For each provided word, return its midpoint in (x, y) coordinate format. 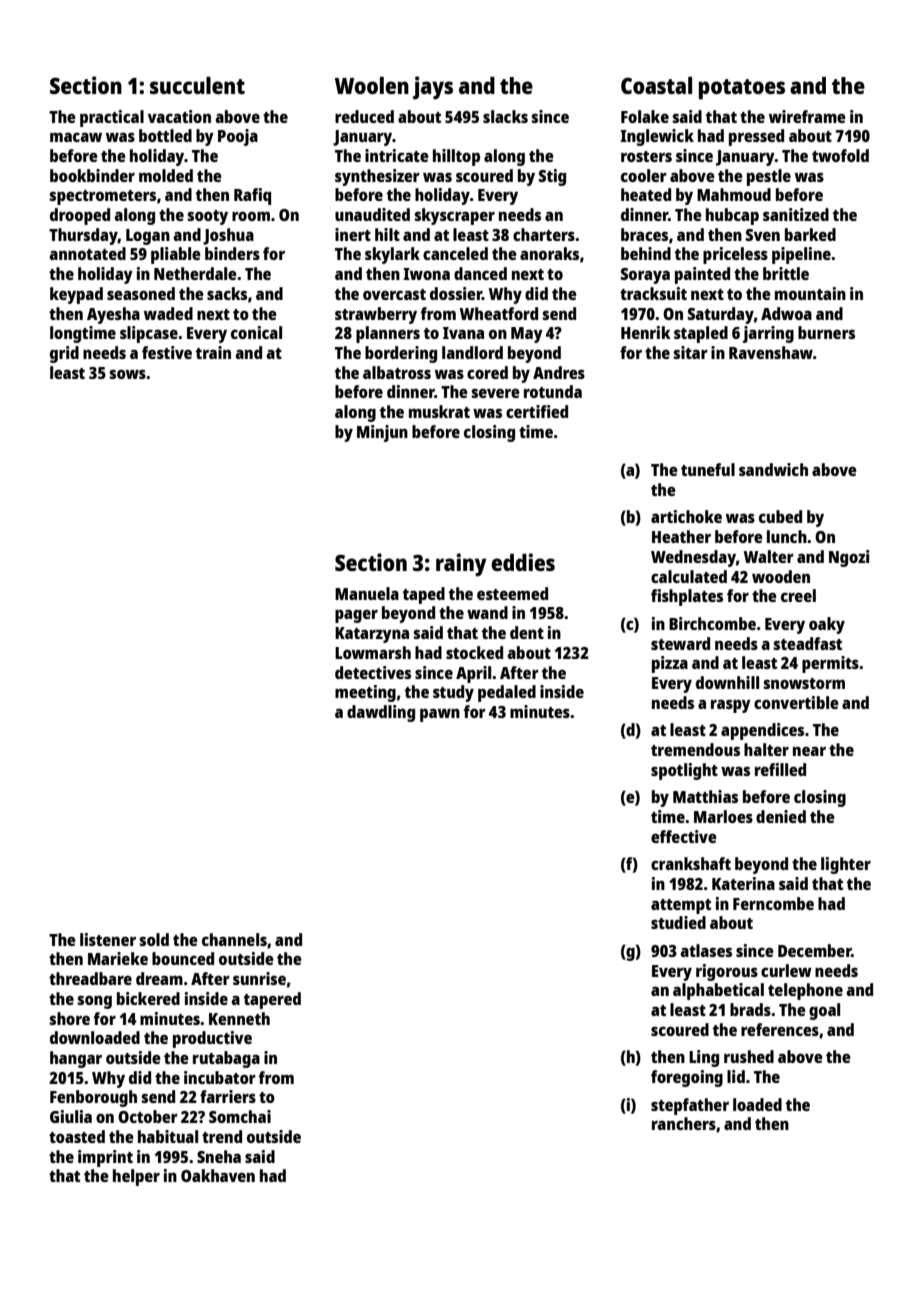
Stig (552, 177)
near (809, 751)
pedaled (507, 693)
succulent (197, 85)
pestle (769, 177)
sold (154, 939)
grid (64, 354)
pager (356, 616)
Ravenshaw (771, 352)
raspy (731, 706)
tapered (272, 1000)
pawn (440, 715)
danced (480, 273)
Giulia (71, 1116)
